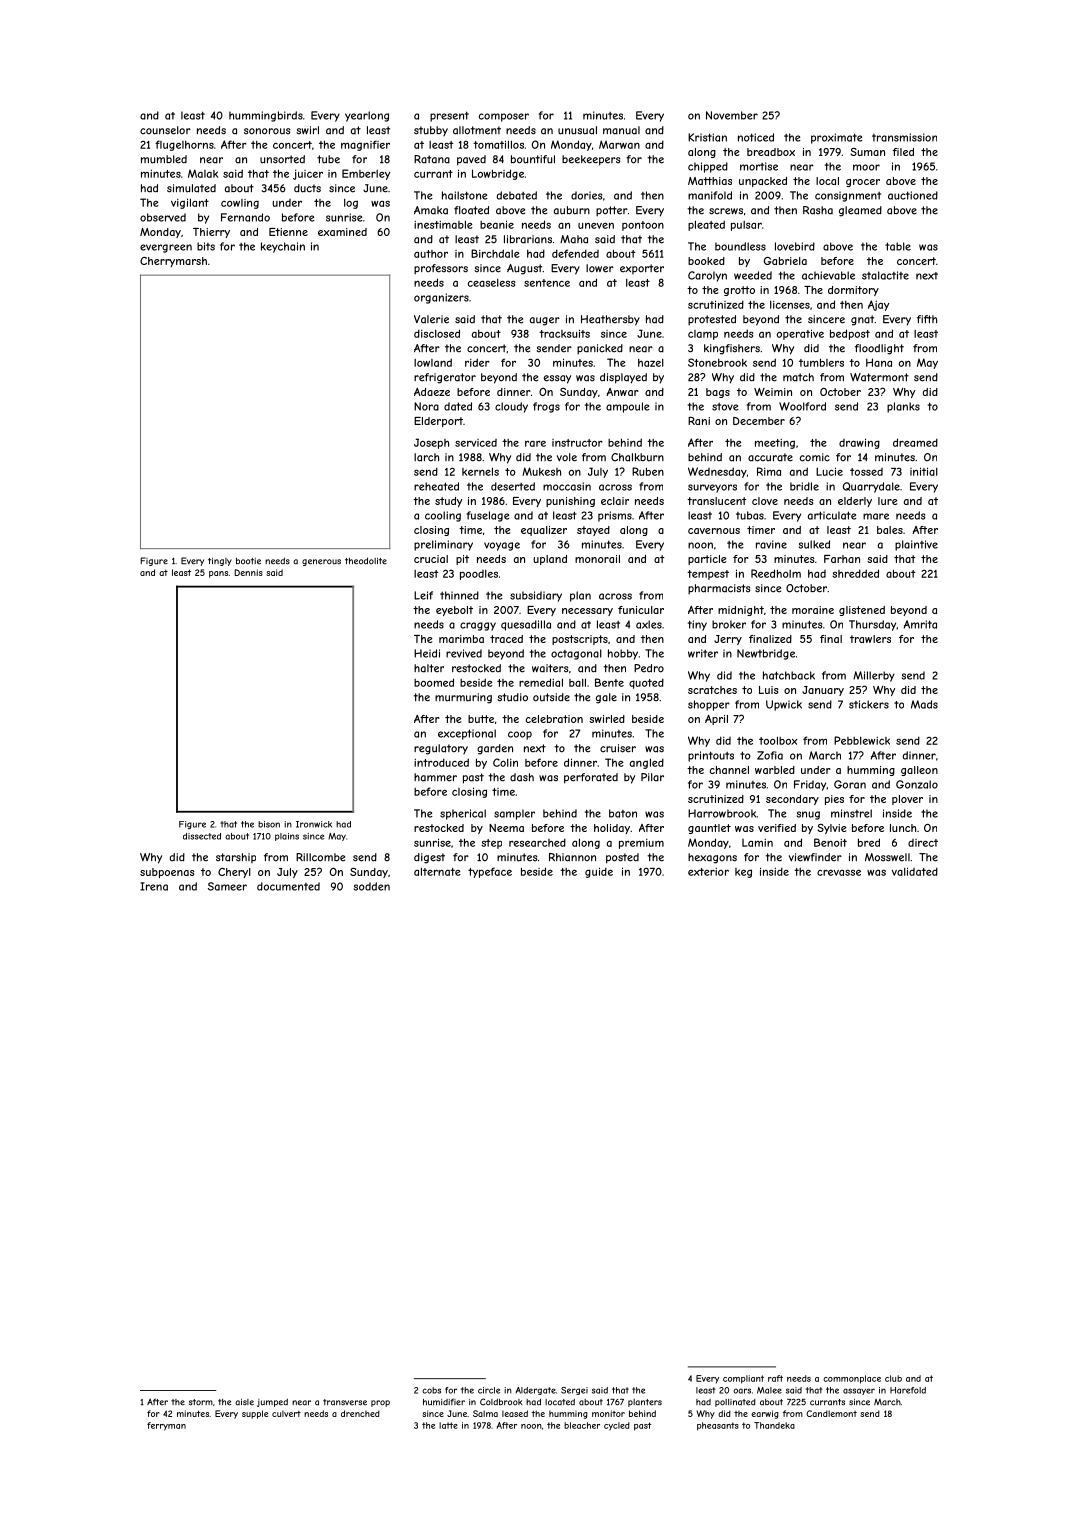 The width and height of the screenshot is (1078, 1524). What do you see at coordinates (599, 872) in the screenshot?
I see `guide` at bounding box center [599, 872].
